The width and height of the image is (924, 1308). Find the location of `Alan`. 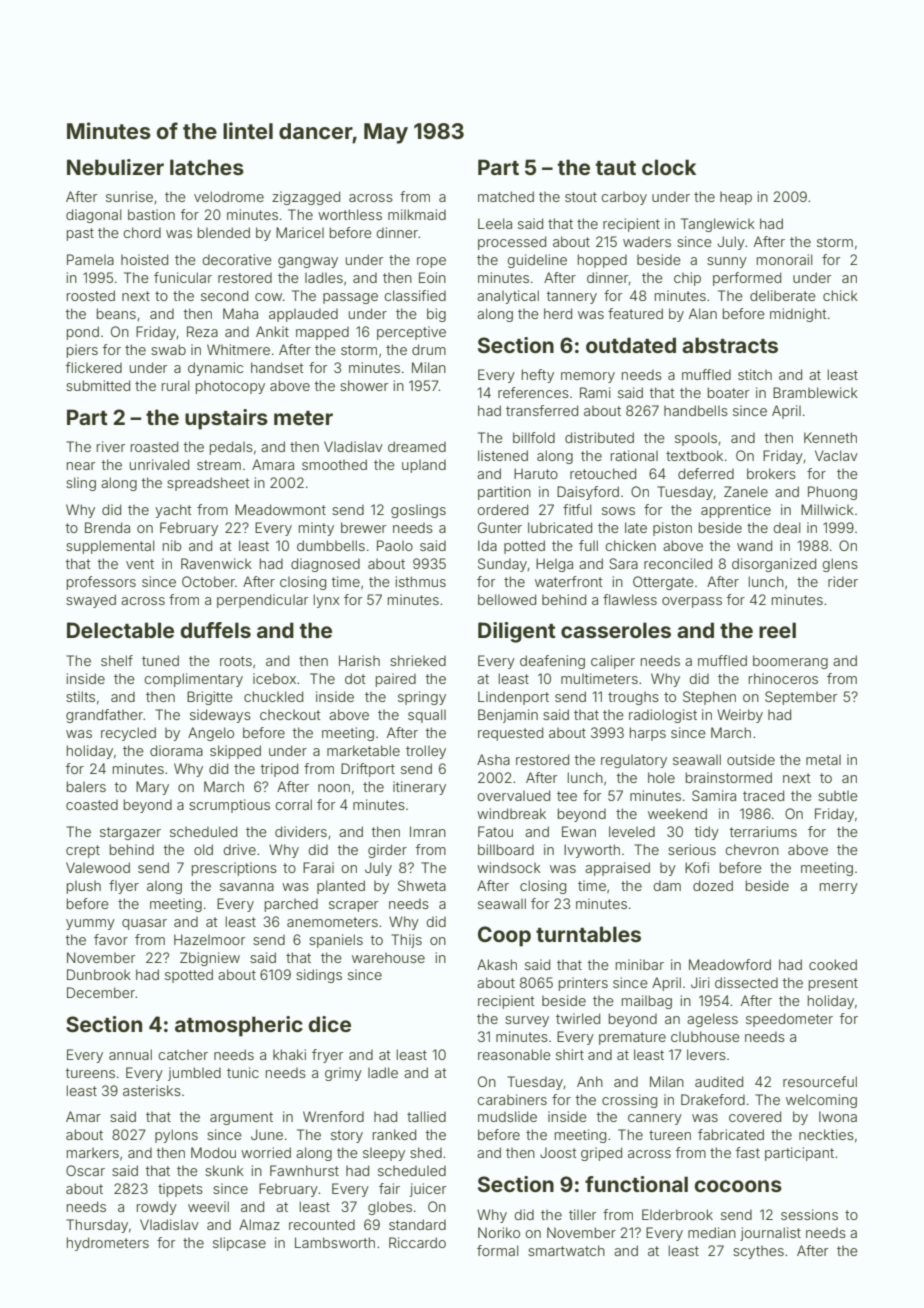

Alan is located at coordinates (703, 313).
